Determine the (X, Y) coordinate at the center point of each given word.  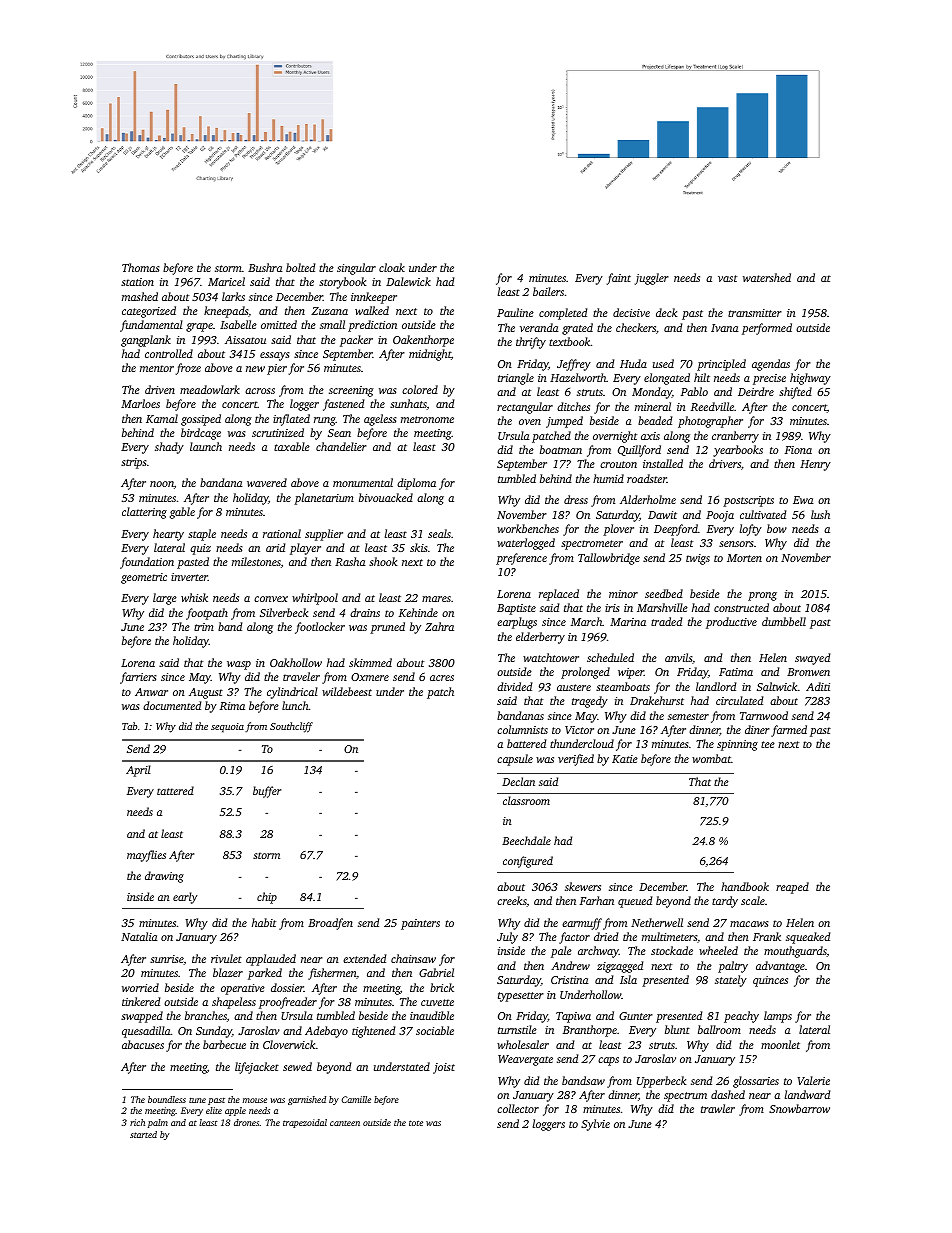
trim (204, 627)
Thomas (141, 267)
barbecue (224, 1044)
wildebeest (347, 691)
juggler (652, 279)
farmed (789, 731)
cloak (392, 267)
